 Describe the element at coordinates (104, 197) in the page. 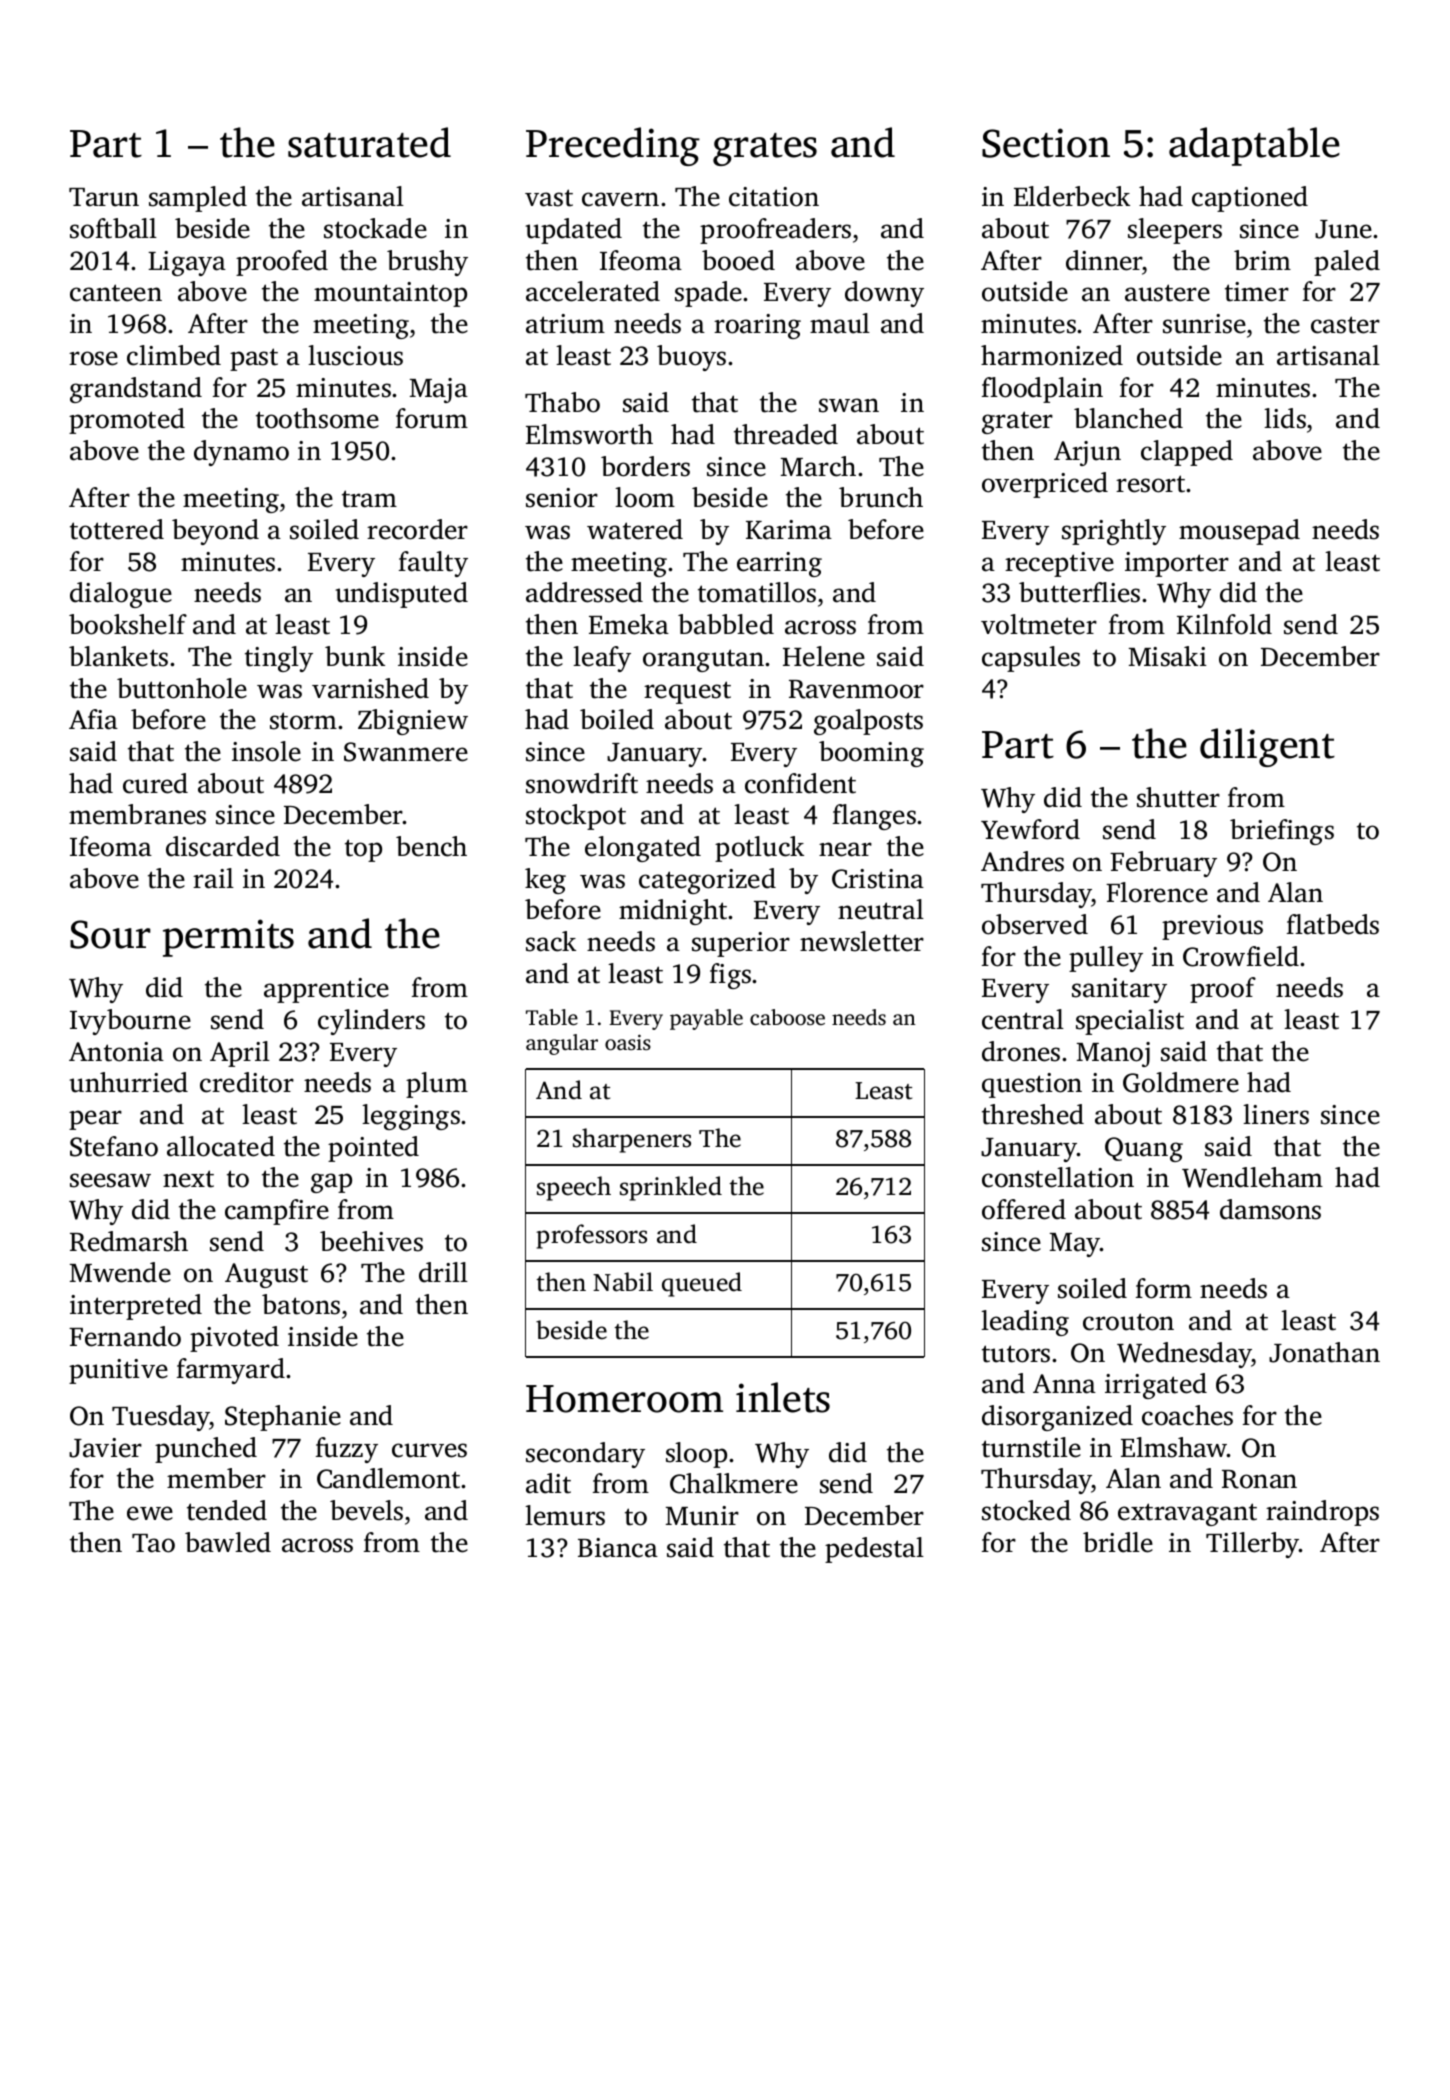

I see `Tarun` at that location.
